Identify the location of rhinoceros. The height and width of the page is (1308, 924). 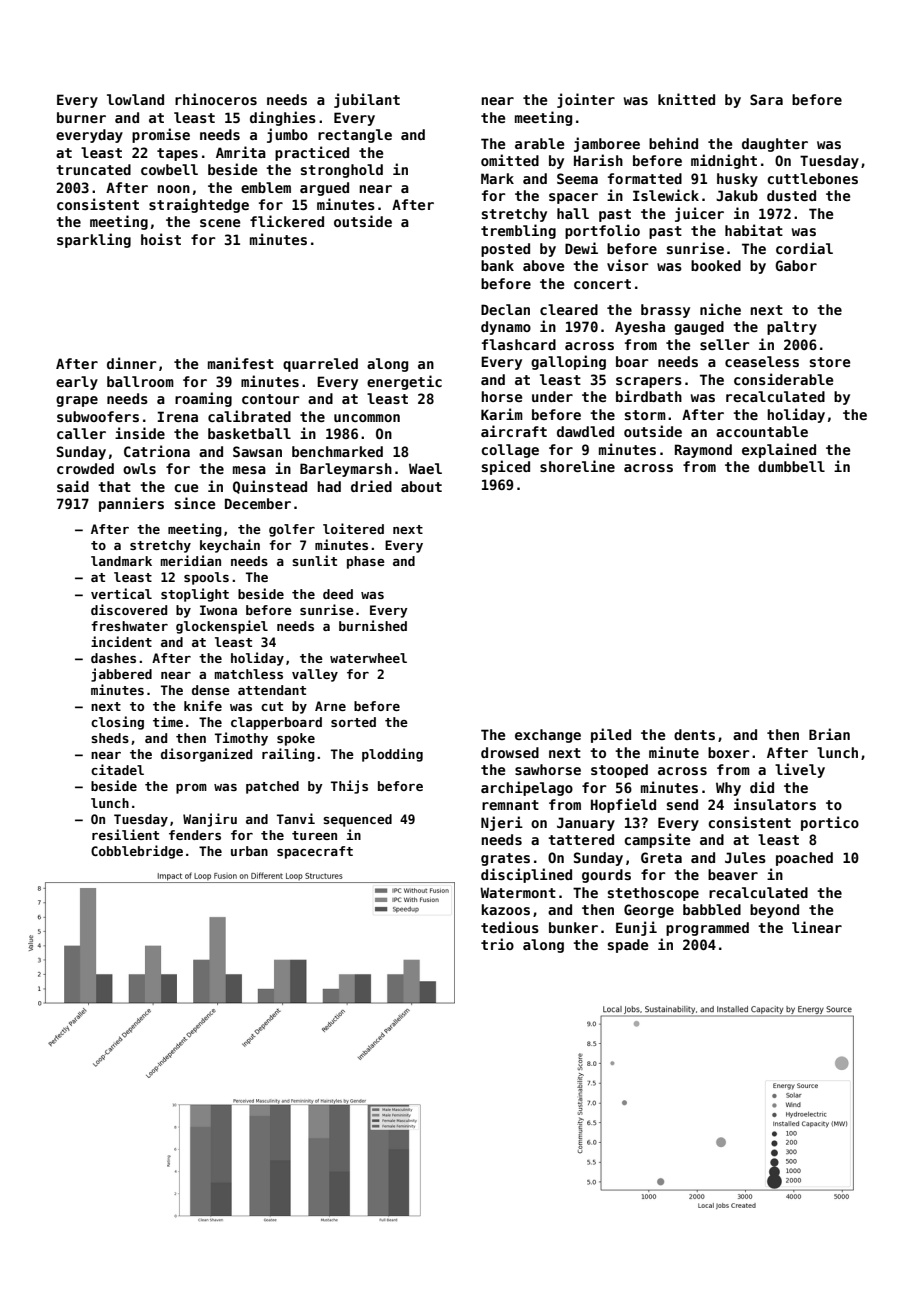
(216, 99).
